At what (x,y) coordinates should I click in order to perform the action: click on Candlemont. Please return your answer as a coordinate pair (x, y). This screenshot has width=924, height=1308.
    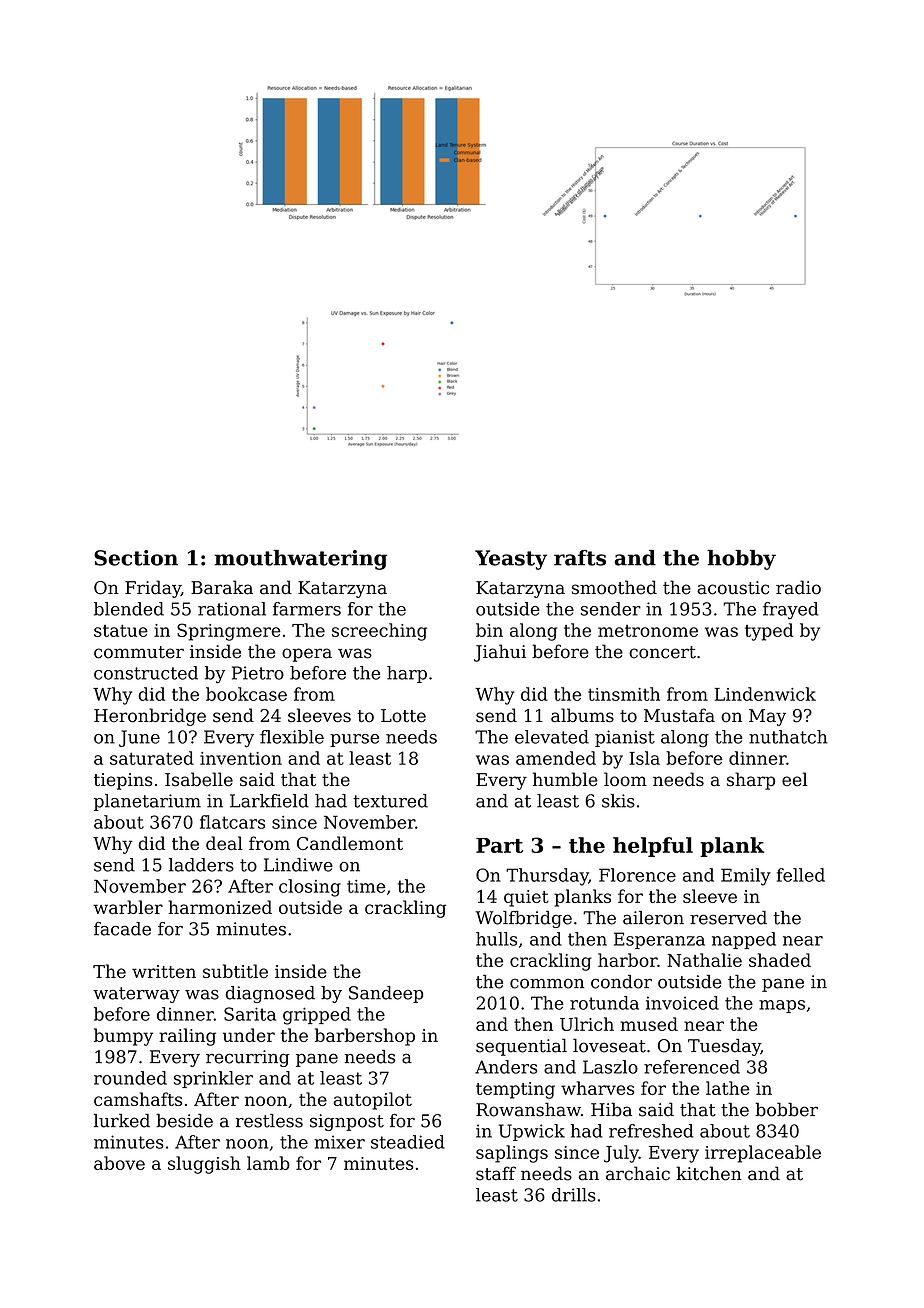
    Looking at the image, I should click on (350, 843).
